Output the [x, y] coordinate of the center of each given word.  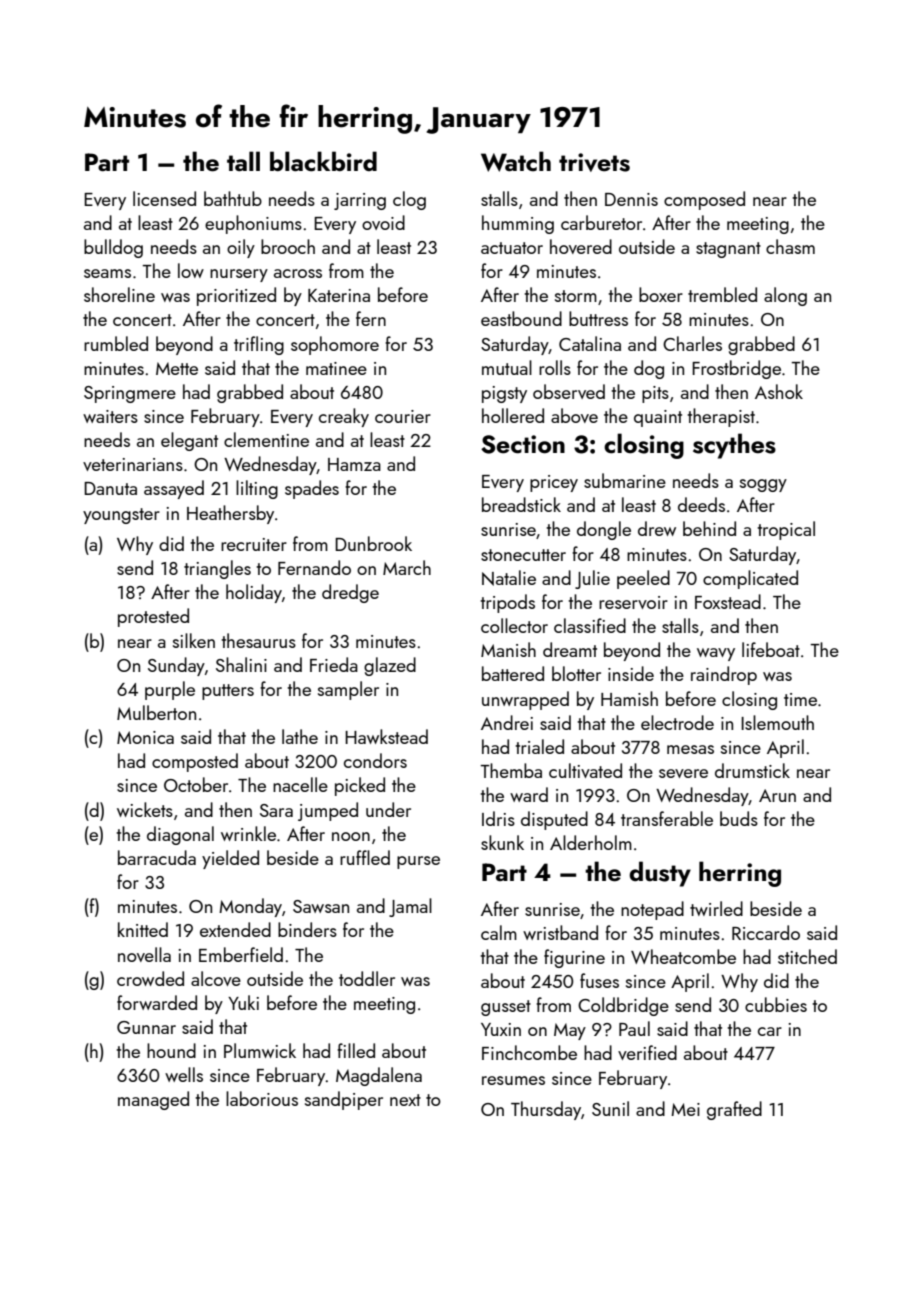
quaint [658, 418]
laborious [262, 1098]
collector [514, 625]
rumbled [116, 343]
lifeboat [771, 649]
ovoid [383, 222]
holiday [254, 593]
